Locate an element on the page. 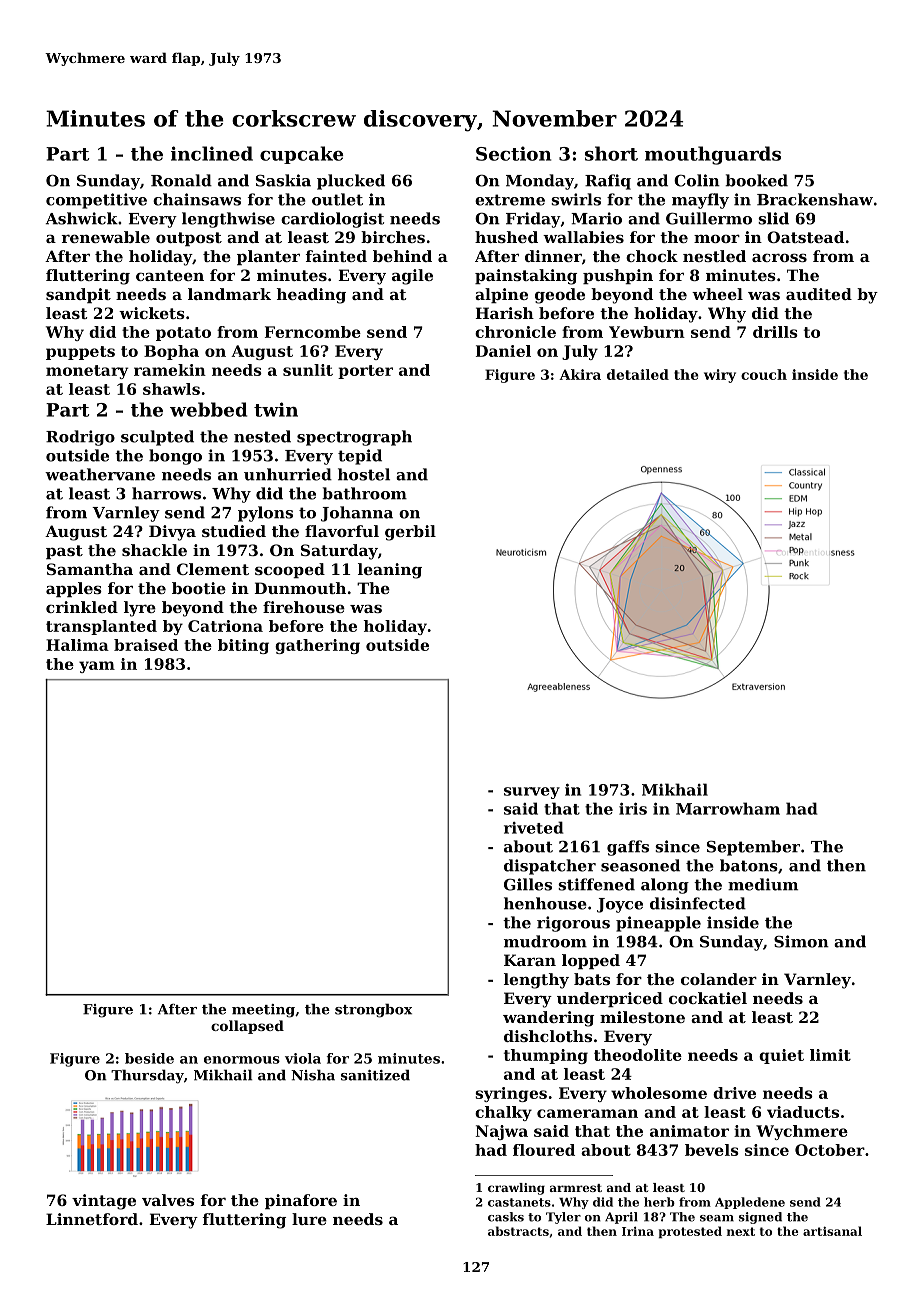 This document has height=1308, width=924. vintage is located at coordinates (104, 1202).
